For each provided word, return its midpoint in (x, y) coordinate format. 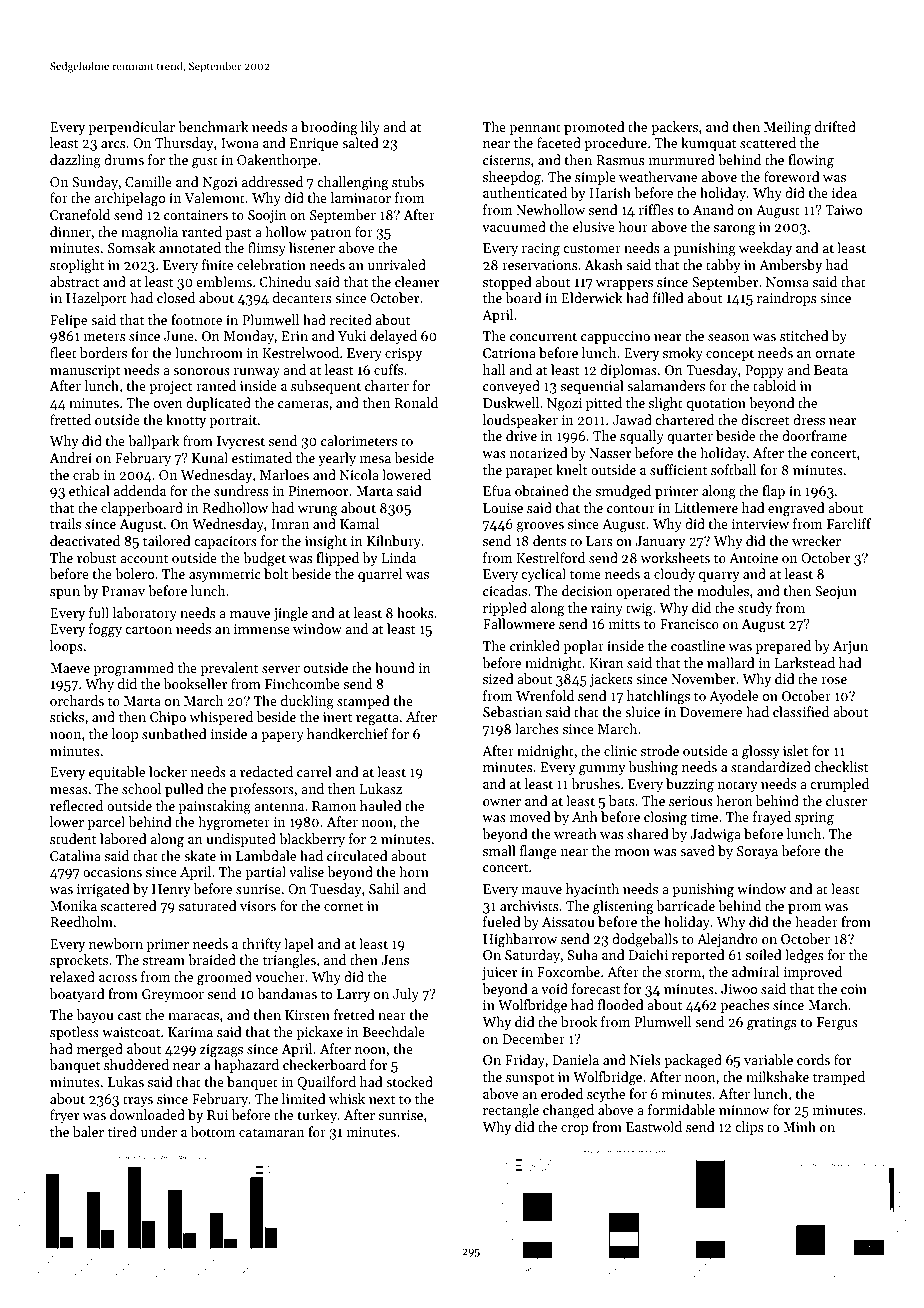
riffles (656, 209)
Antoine (753, 558)
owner (502, 802)
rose (834, 680)
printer (676, 492)
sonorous (201, 371)
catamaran (271, 1132)
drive (521, 435)
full (99, 612)
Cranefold (80, 214)
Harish (610, 192)
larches (537, 728)
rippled (505, 609)
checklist (841, 766)
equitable (117, 773)
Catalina (75, 855)
